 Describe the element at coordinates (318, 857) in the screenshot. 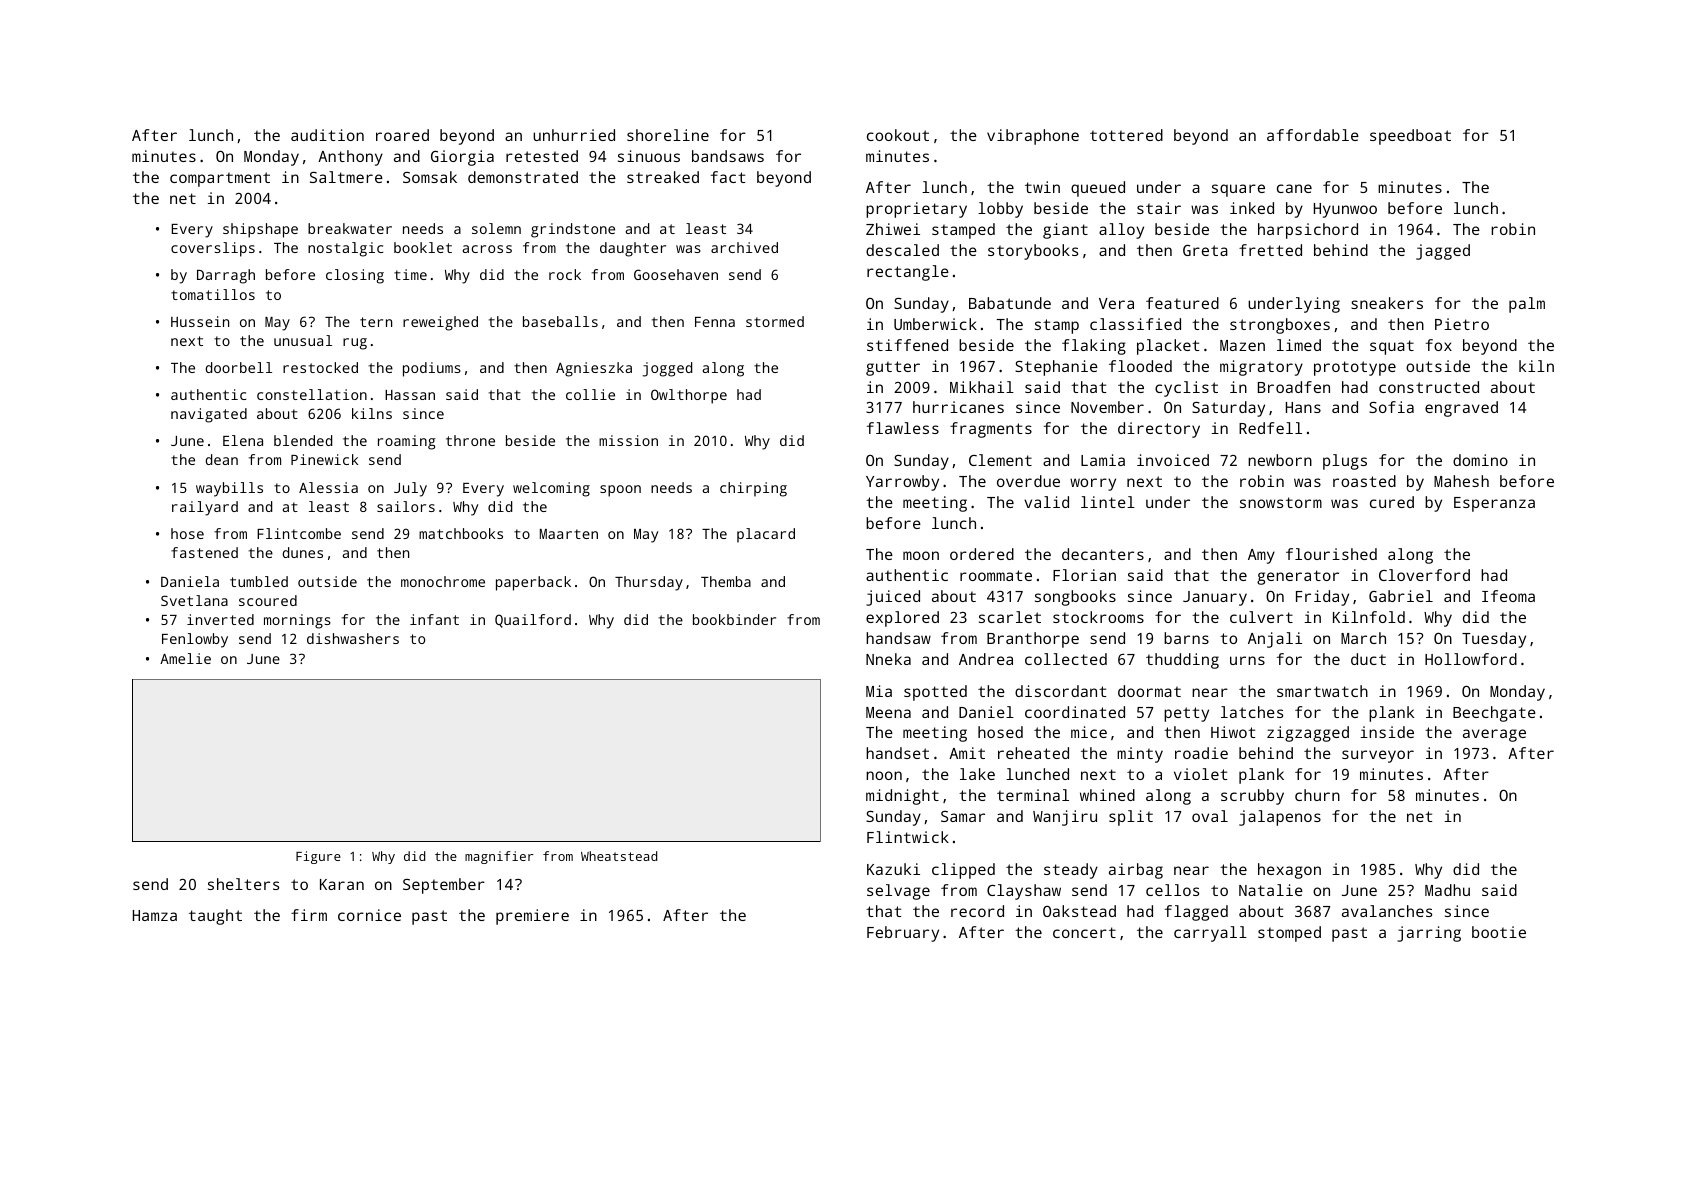

I see `Figure` at that location.
